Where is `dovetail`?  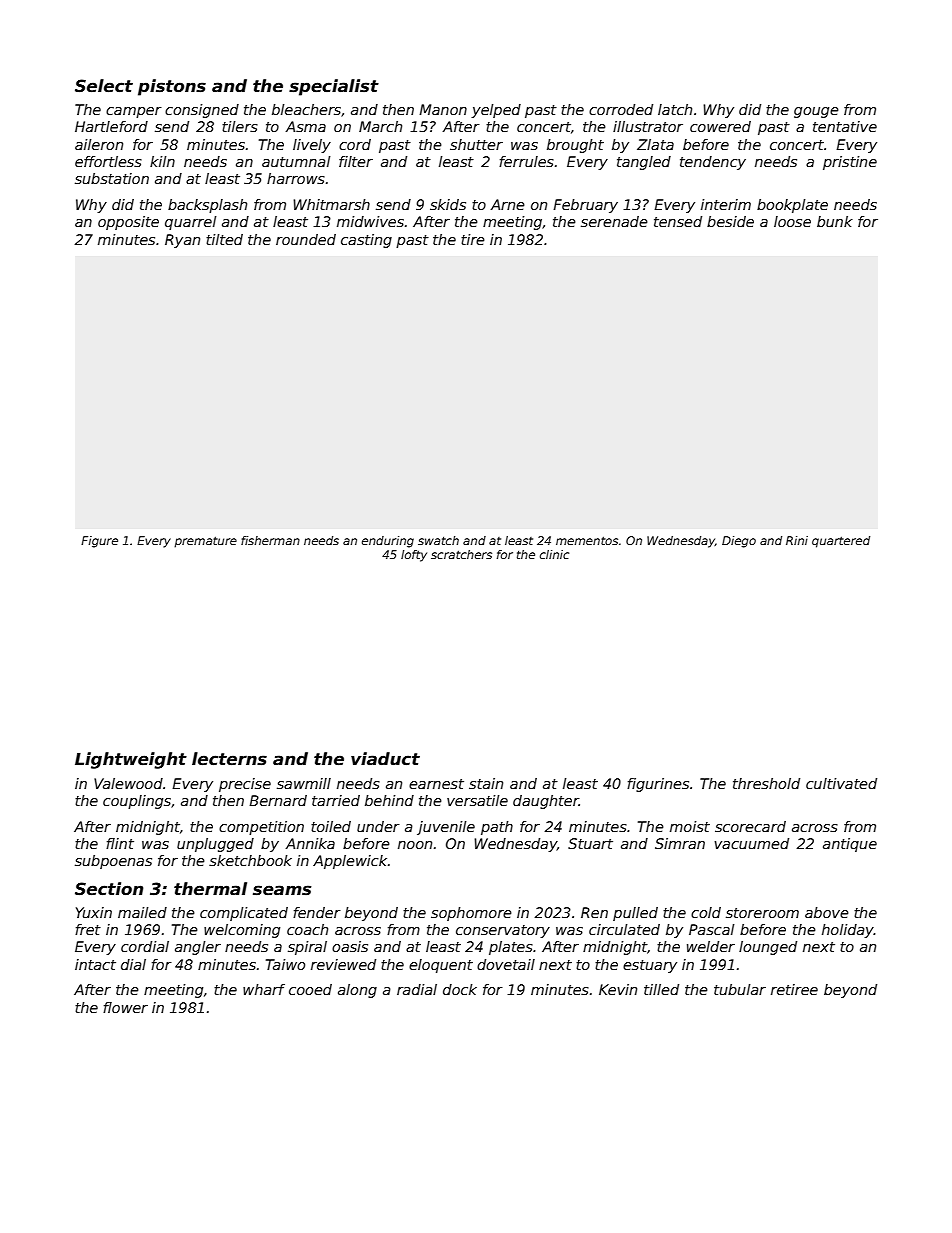
dovetail is located at coordinates (506, 964).
